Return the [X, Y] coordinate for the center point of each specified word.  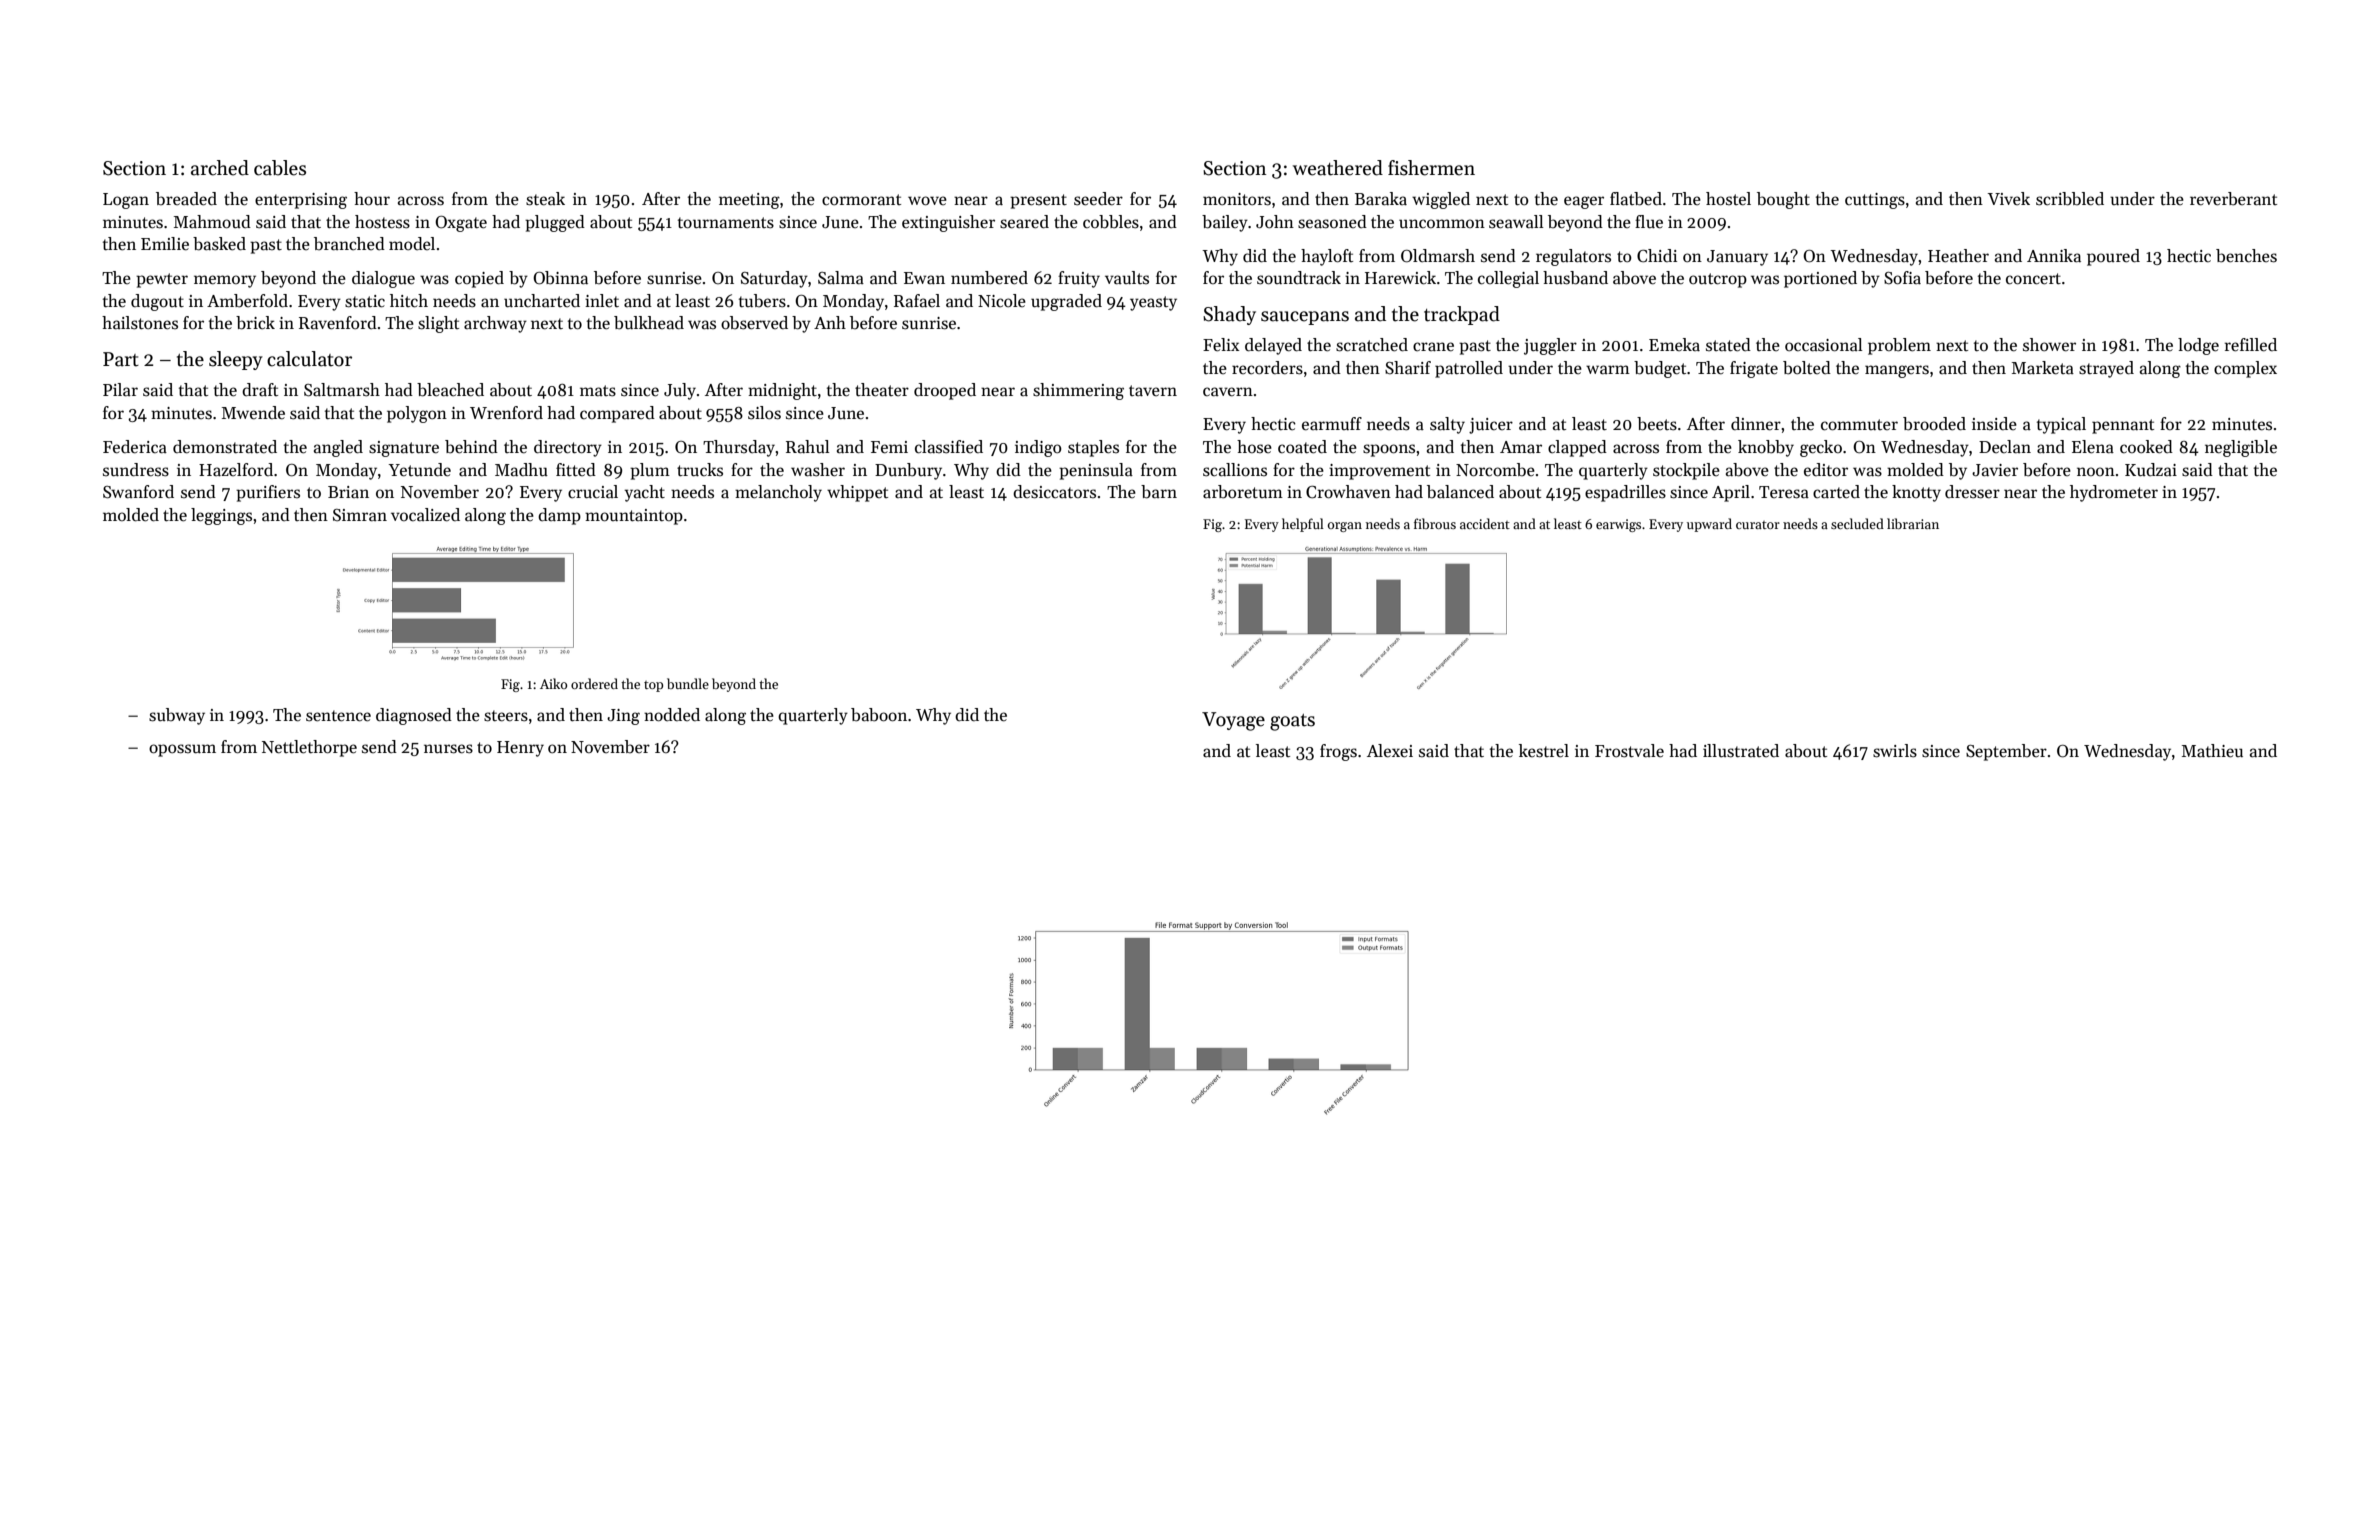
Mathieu [2212, 751]
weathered [1338, 168]
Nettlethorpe [309, 748]
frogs [1338, 752]
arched [220, 168]
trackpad [1462, 315]
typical [2061, 425]
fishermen [1431, 168]
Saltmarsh [342, 390]
